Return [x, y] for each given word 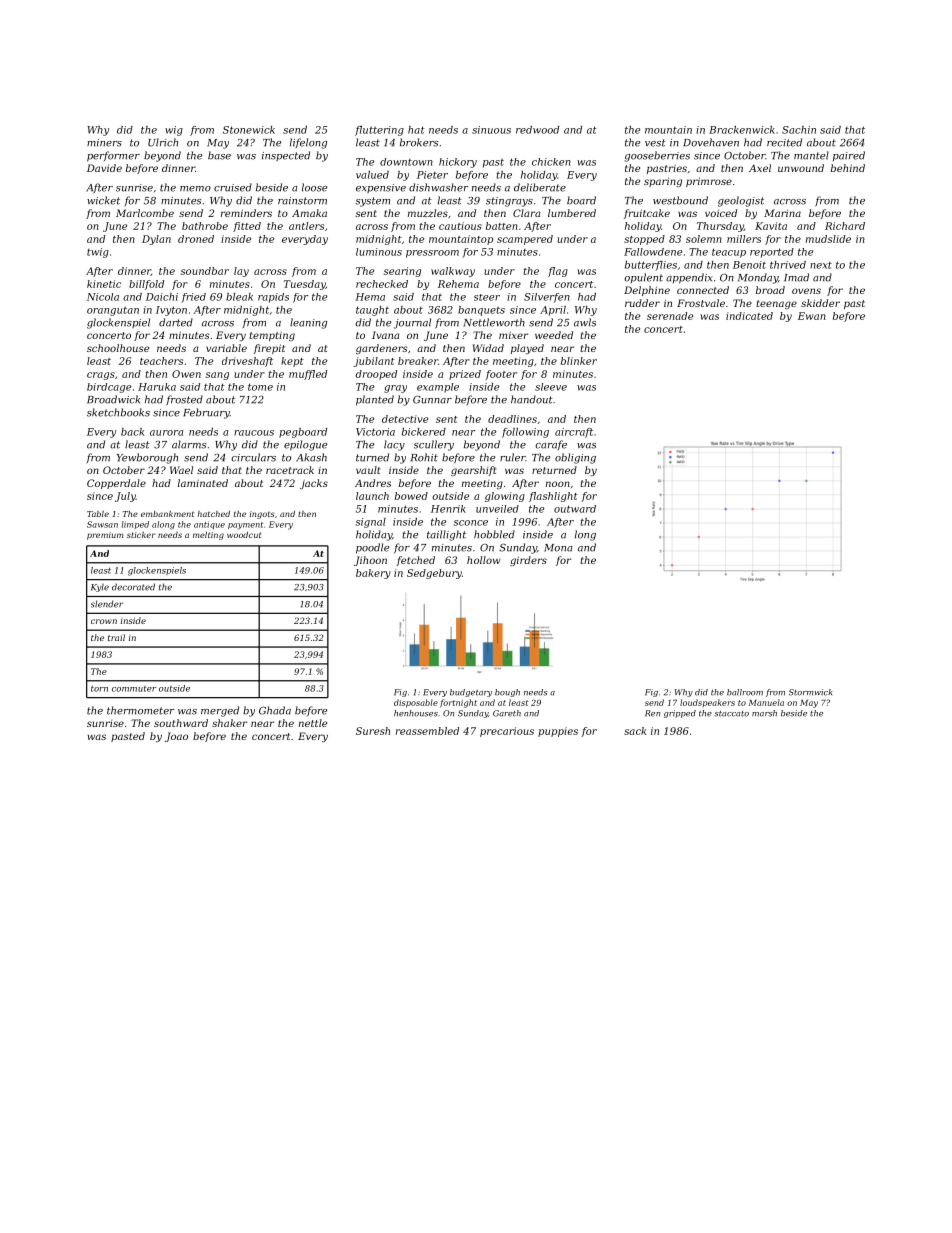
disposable [416, 703]
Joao [176, 737]
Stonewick [249, 130]
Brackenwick [742, 130]
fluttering [379, 131]
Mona [558, 548]
